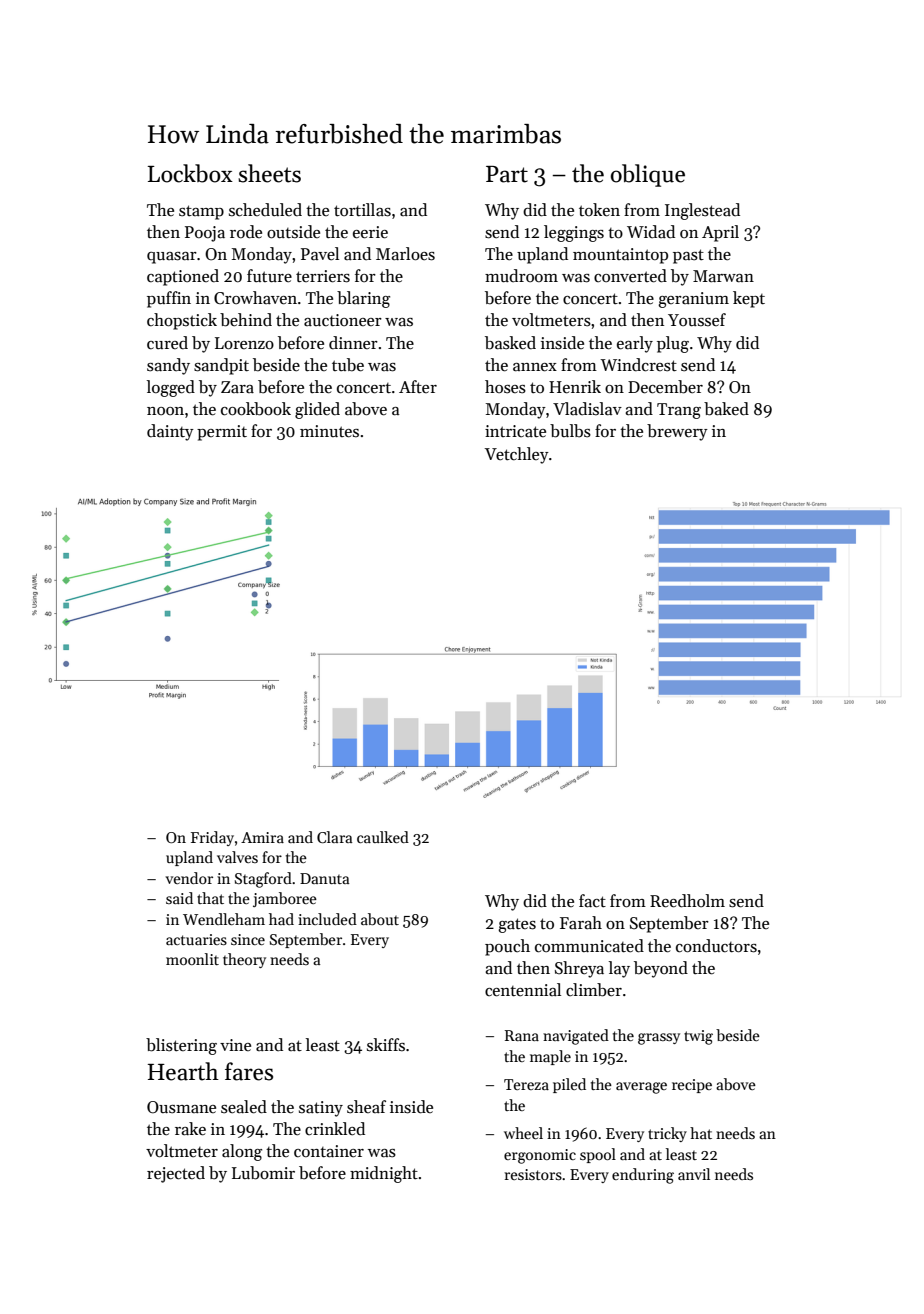  Describe the element at coordinates (694, 1174) in the image. I see `anvil` at that location.
